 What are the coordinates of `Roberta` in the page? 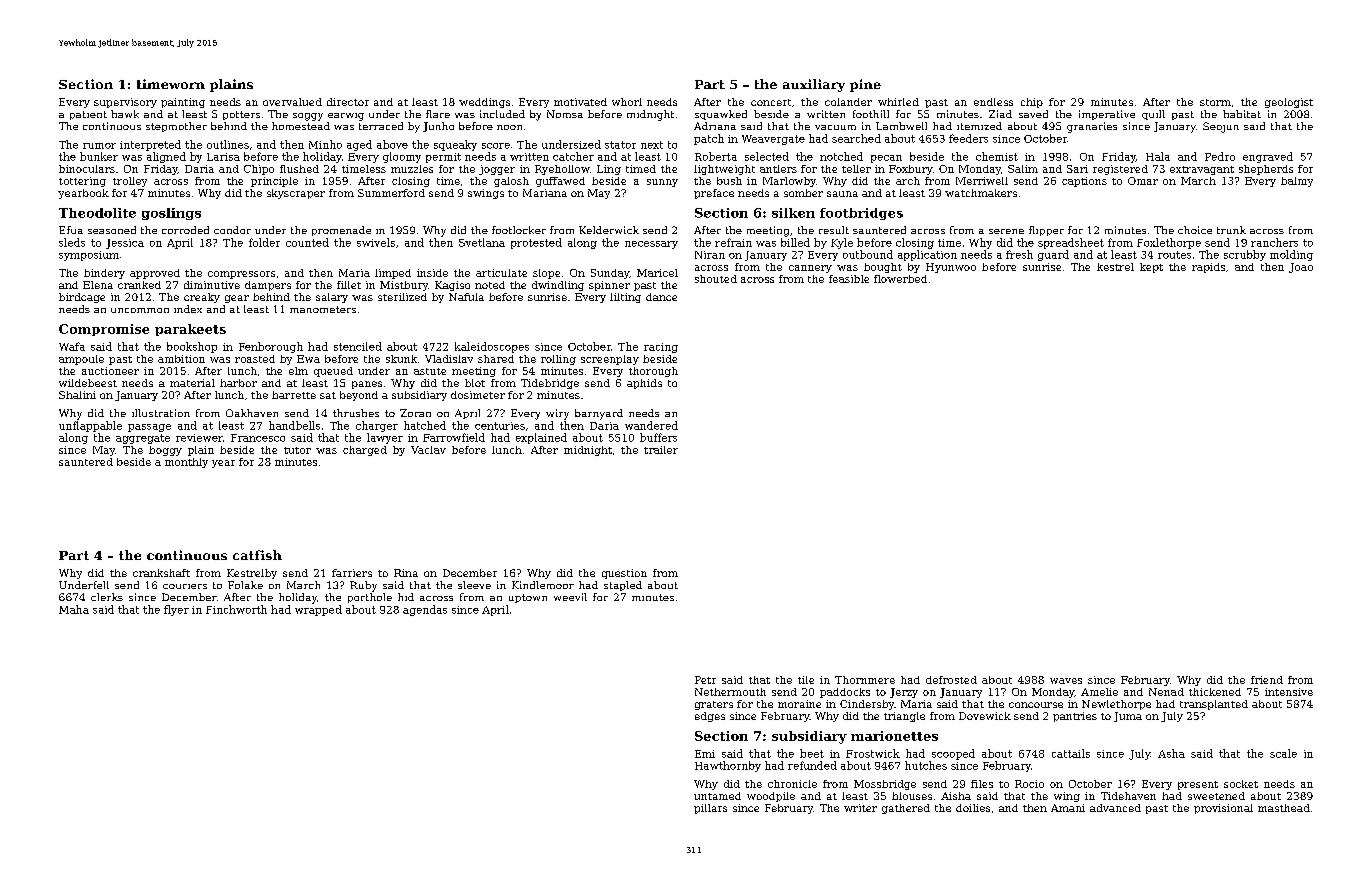 It's located at (716, 156).
